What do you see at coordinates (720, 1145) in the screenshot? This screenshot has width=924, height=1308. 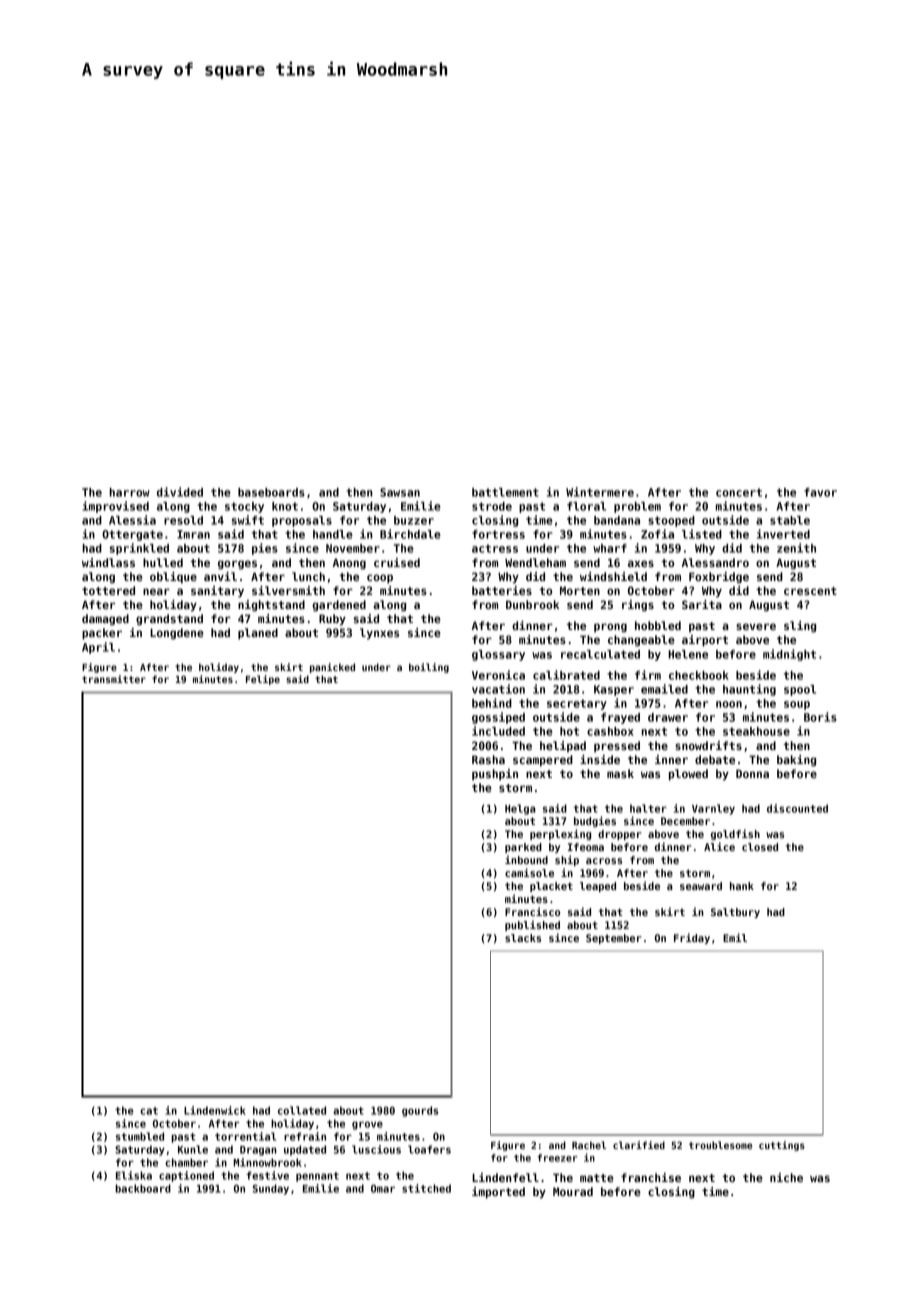 I see `troublesome` at bounding box center [720, 1145].
